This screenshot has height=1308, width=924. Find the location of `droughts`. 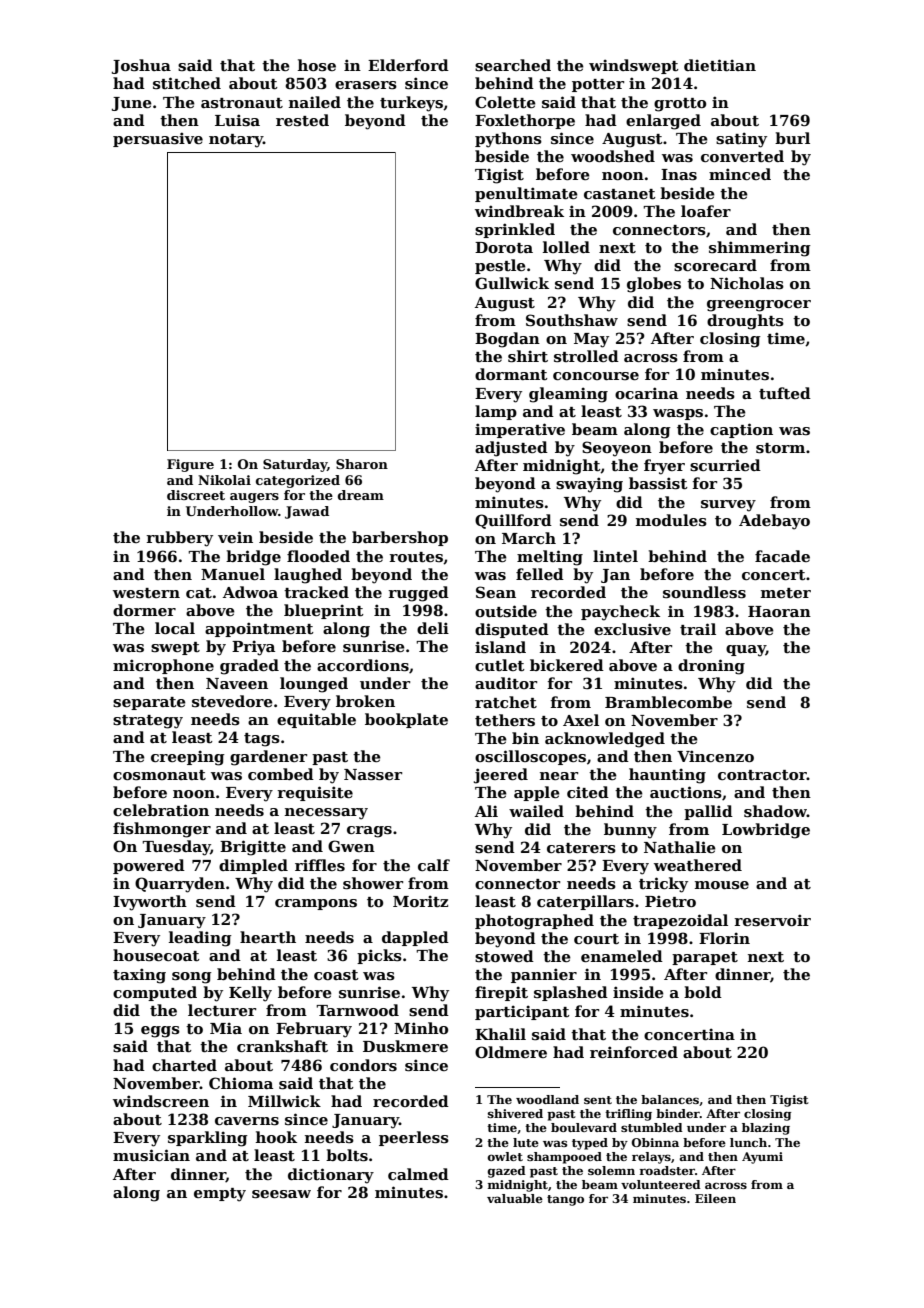

droughts is located at coordinates (745, 322).
